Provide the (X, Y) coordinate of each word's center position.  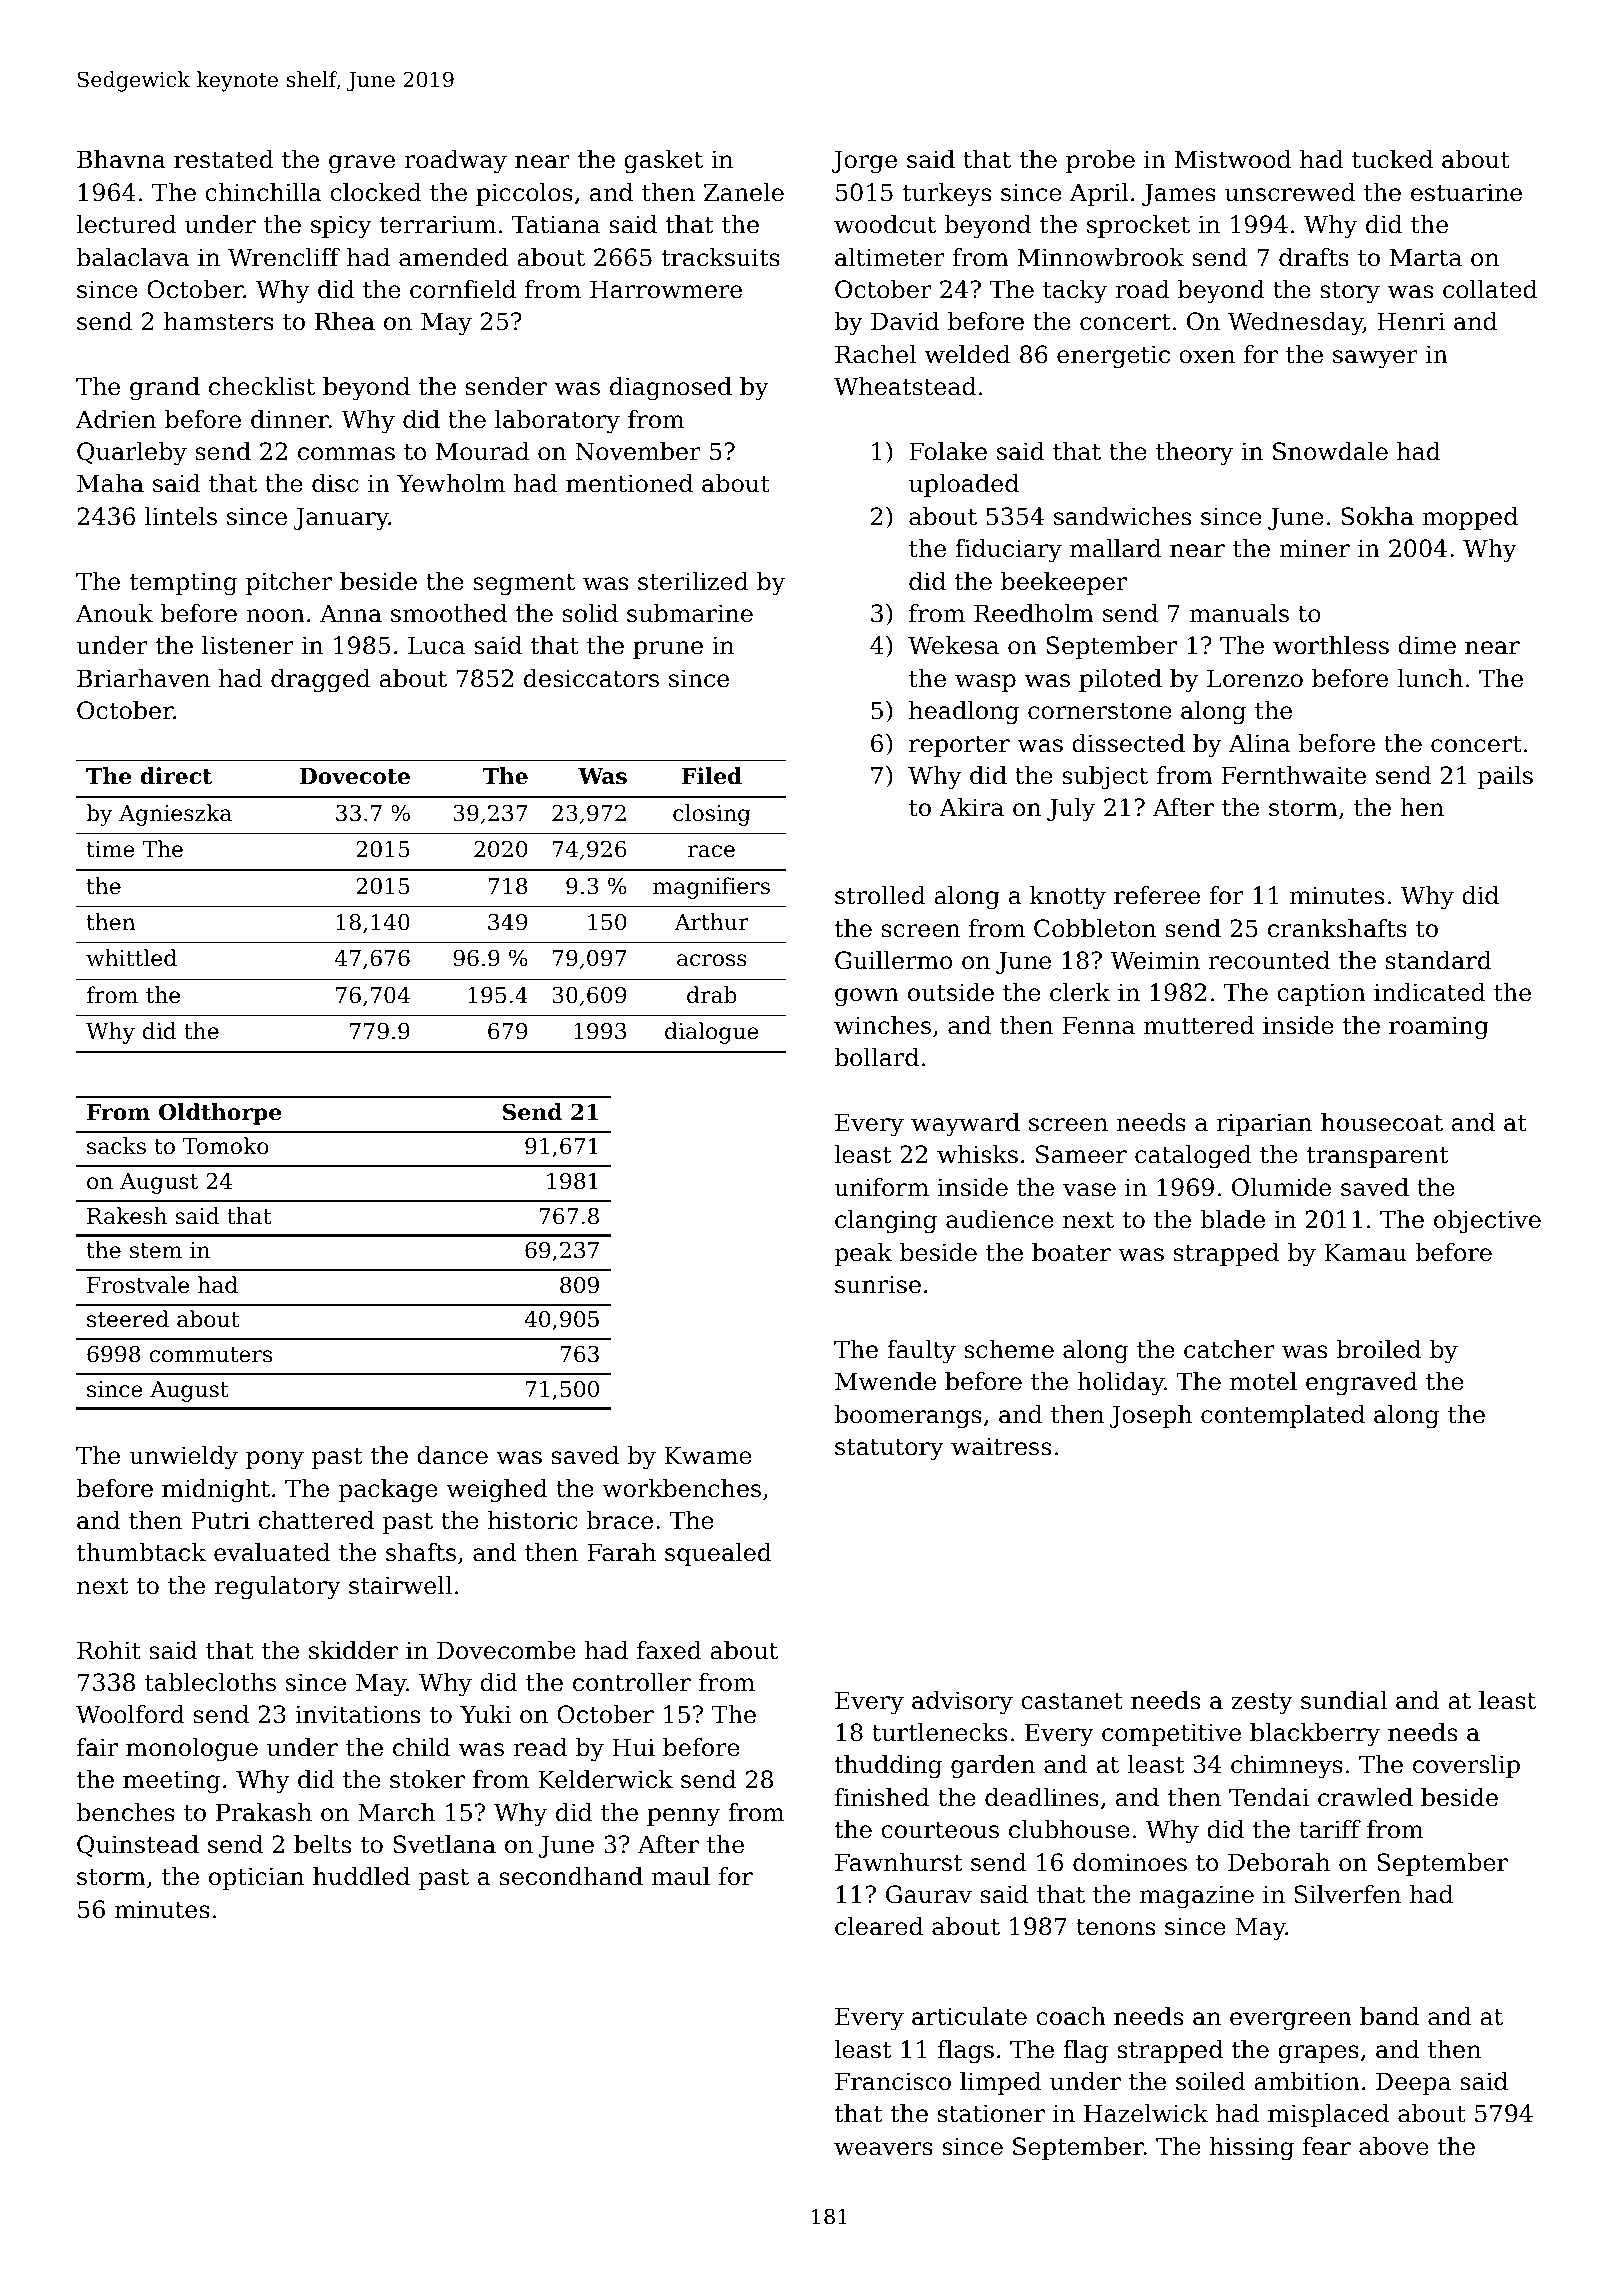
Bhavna (121, 159)
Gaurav (929, 1894)
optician (256, 1878)
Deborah (1279, 1862)
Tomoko (226, 1146)
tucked (1392, 159)
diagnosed (671, 389)
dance (452, 1455)
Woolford (130, 1714)
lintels (181, 516)
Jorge (864, 161)
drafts (1314, 257)
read (540, 1747)
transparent (1377, 1157)
